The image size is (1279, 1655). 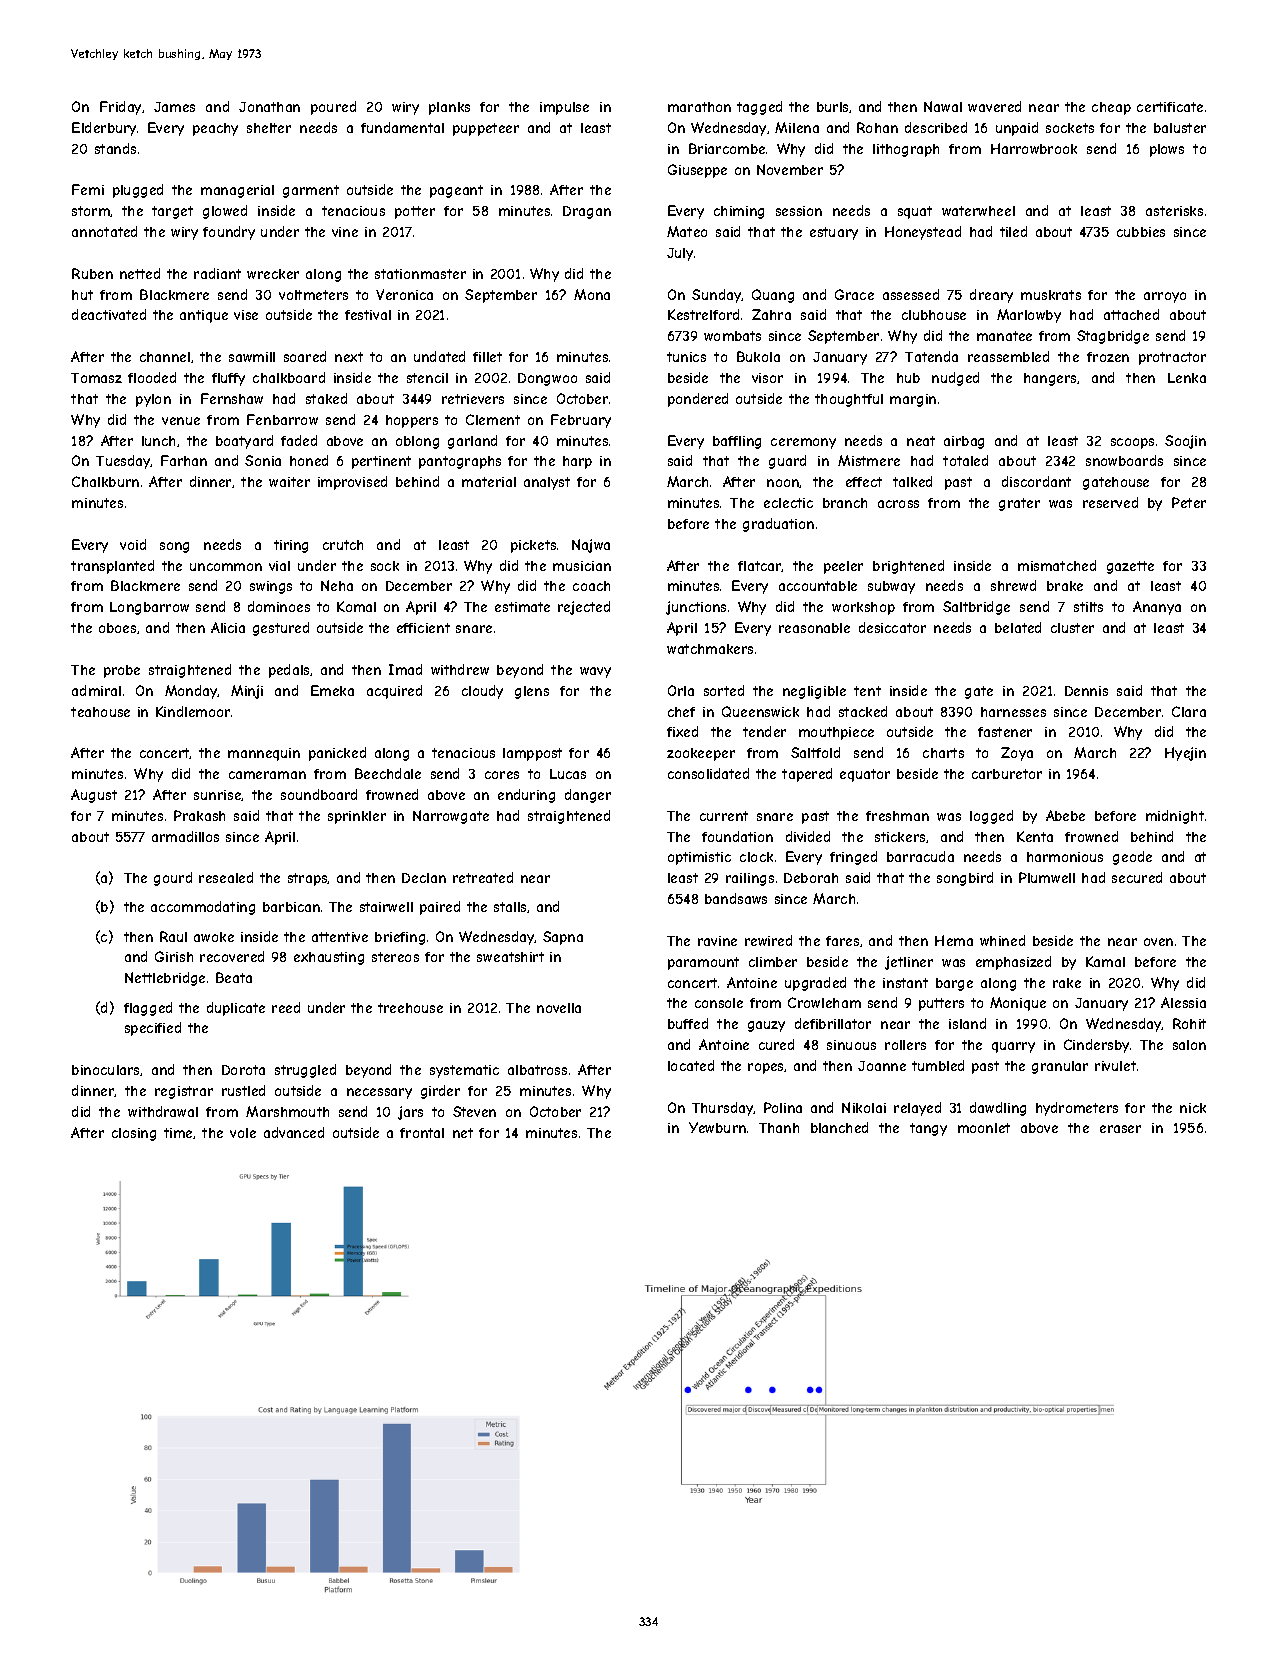 I want to click on oven, so click(x=1158, y=942).
